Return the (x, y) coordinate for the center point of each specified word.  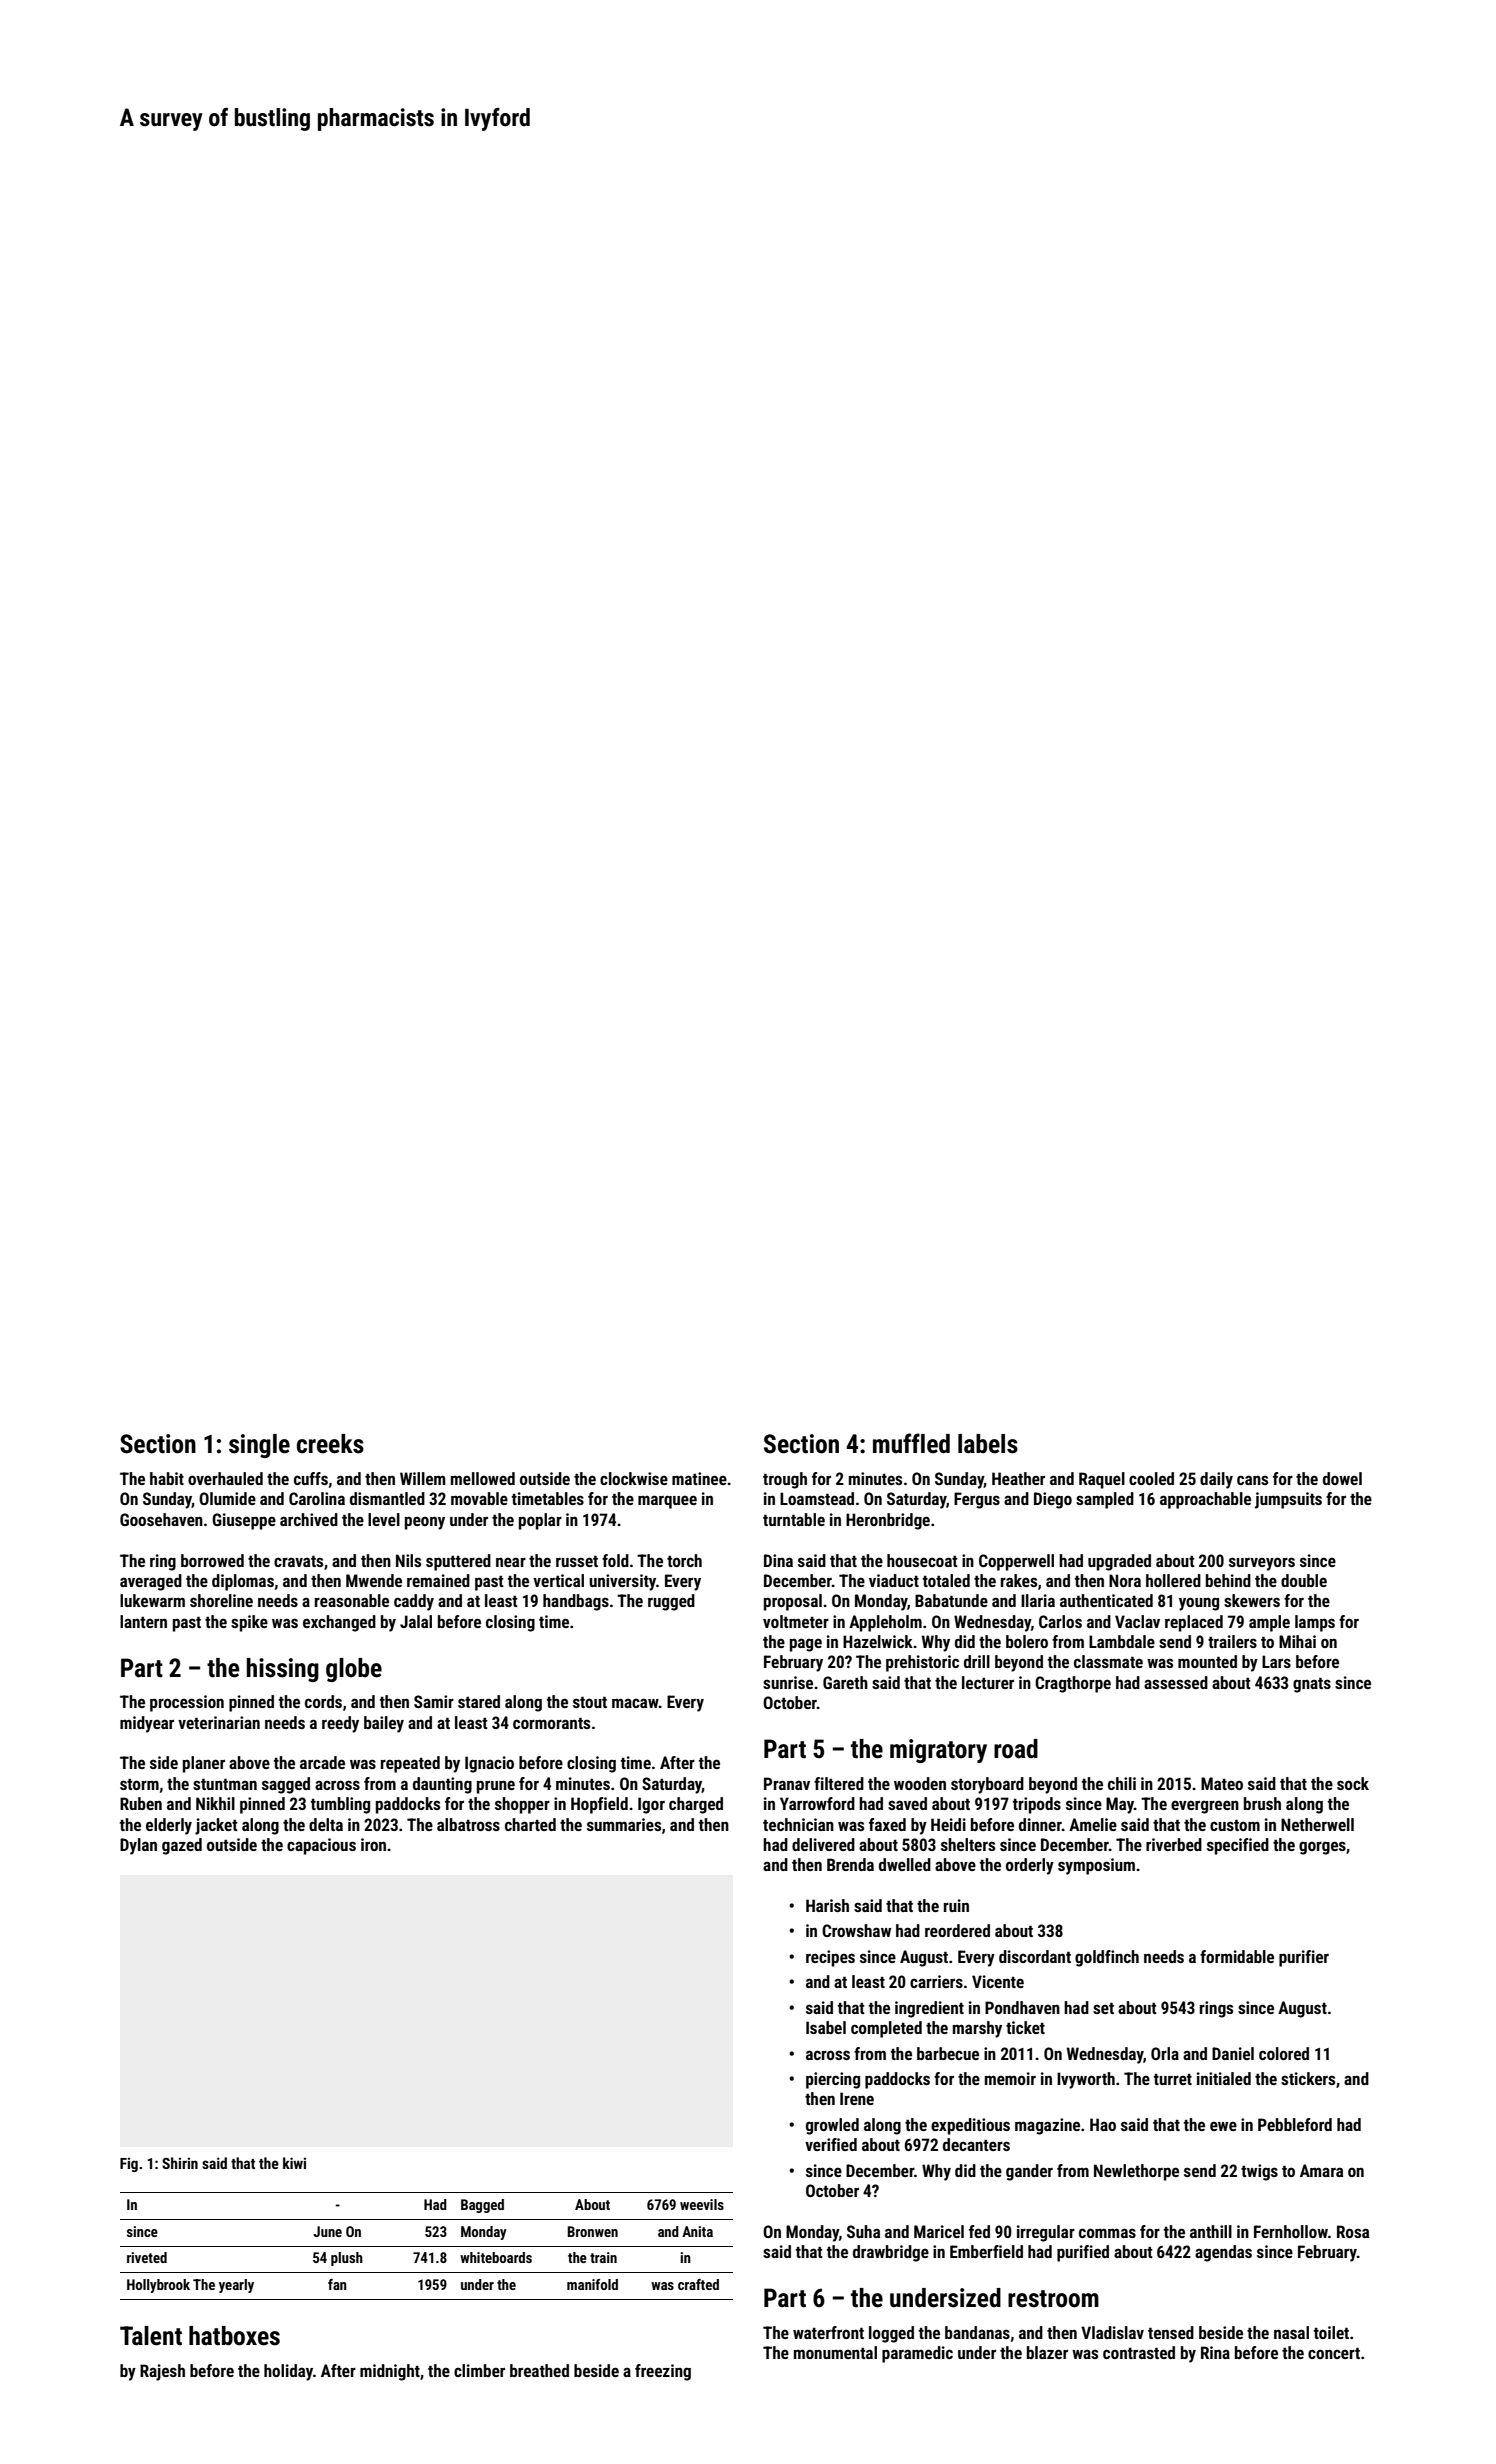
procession (187, 1703)
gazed (182, 1846)
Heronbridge (888, 1521)
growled (832, 2126)
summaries (624, 1824)
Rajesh (162, 2372)
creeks (330, 1444)
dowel (1342, 1478)
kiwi (294, 2163)
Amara (1321, 2170)
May (1120, 1805)
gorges (1322, 1848)
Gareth (845, 1682)
